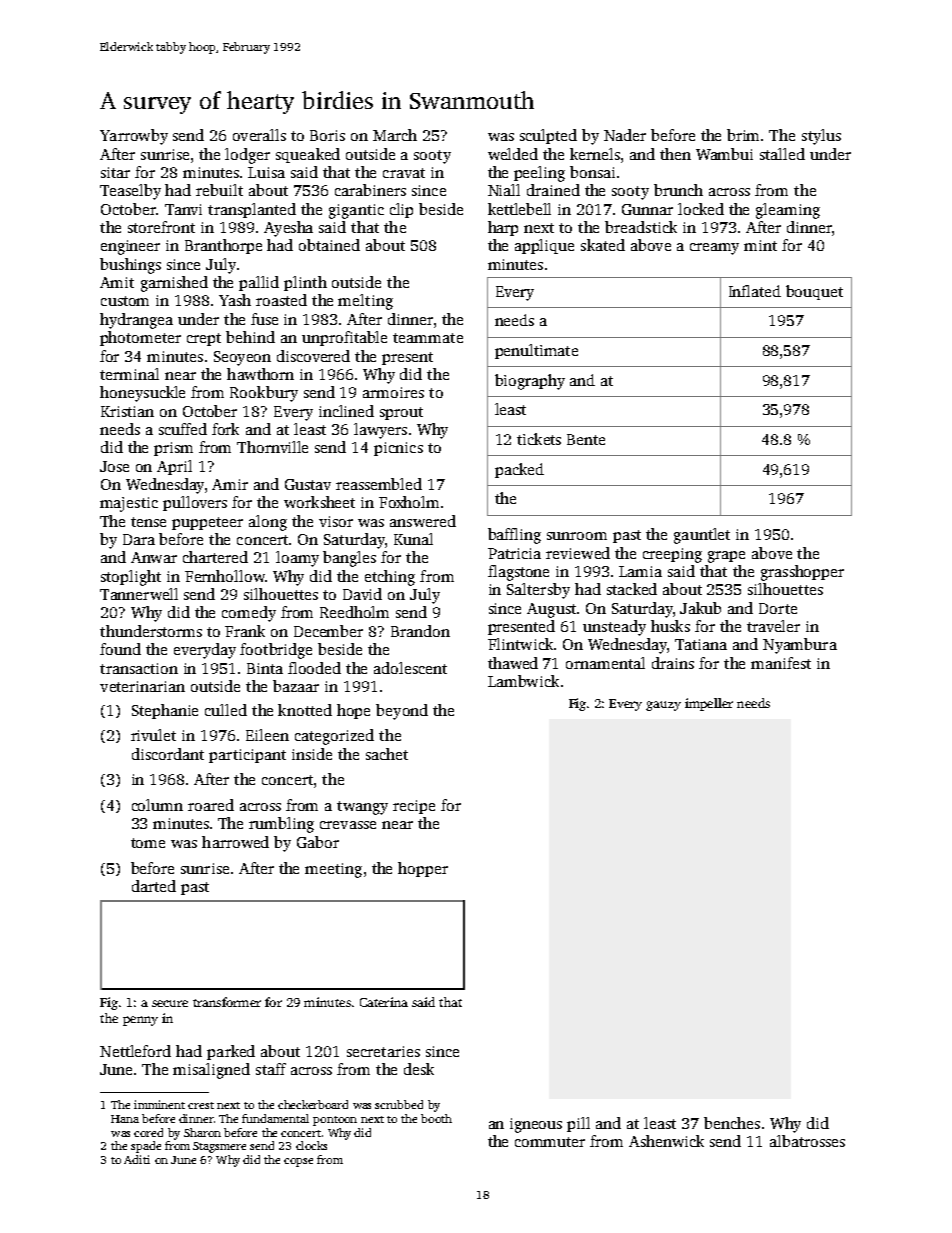  What do you see at coordinates (201, 1105) in the screenshot?
I see `crest` at bounding box center [201, 1105].
